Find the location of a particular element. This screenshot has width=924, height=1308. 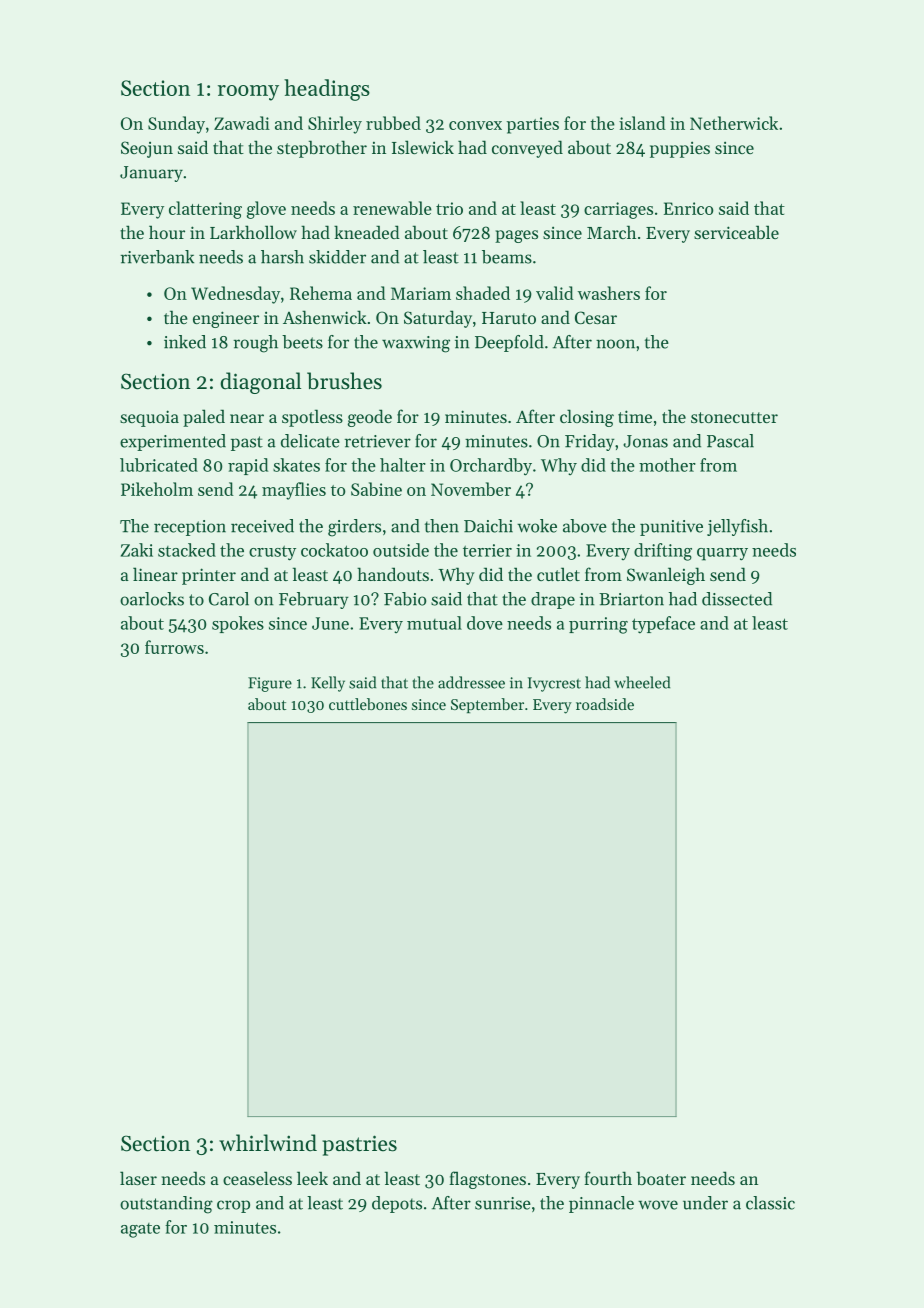

Sunday is located at coordinates (176, 125).
